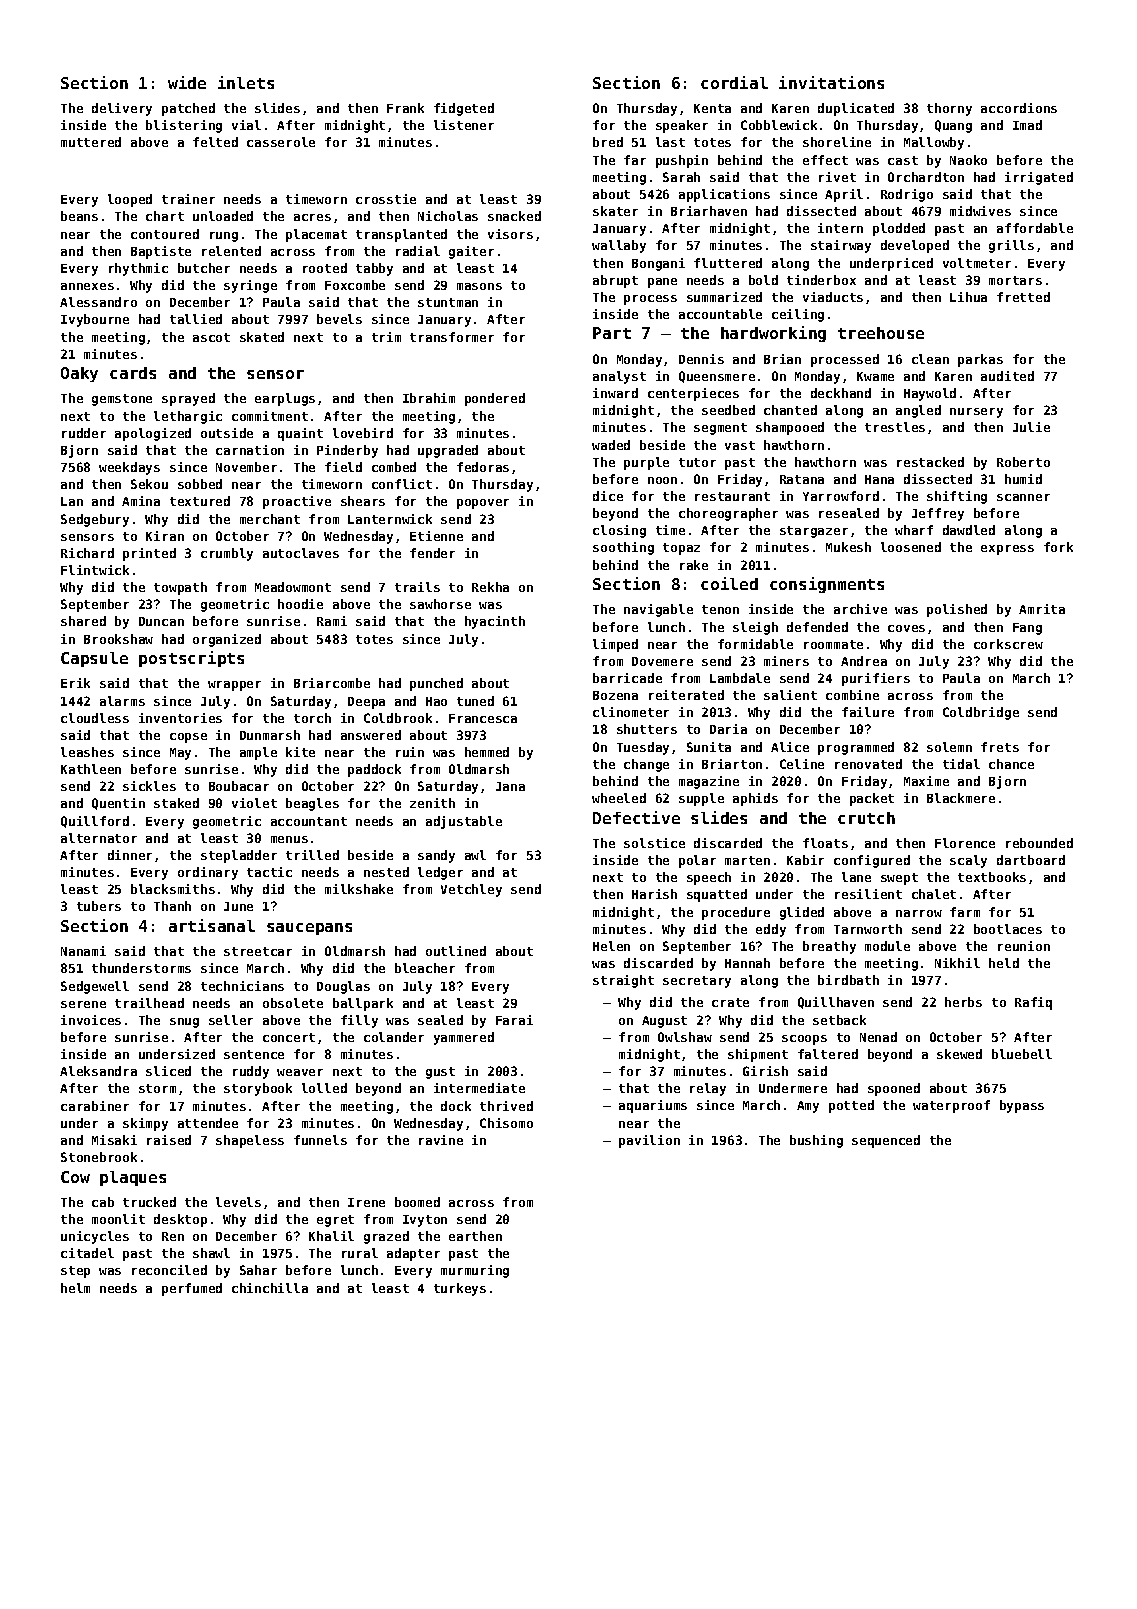 This screenshot has height=1609, width=1137. I want to click on funnels, so click(320, 1140).
